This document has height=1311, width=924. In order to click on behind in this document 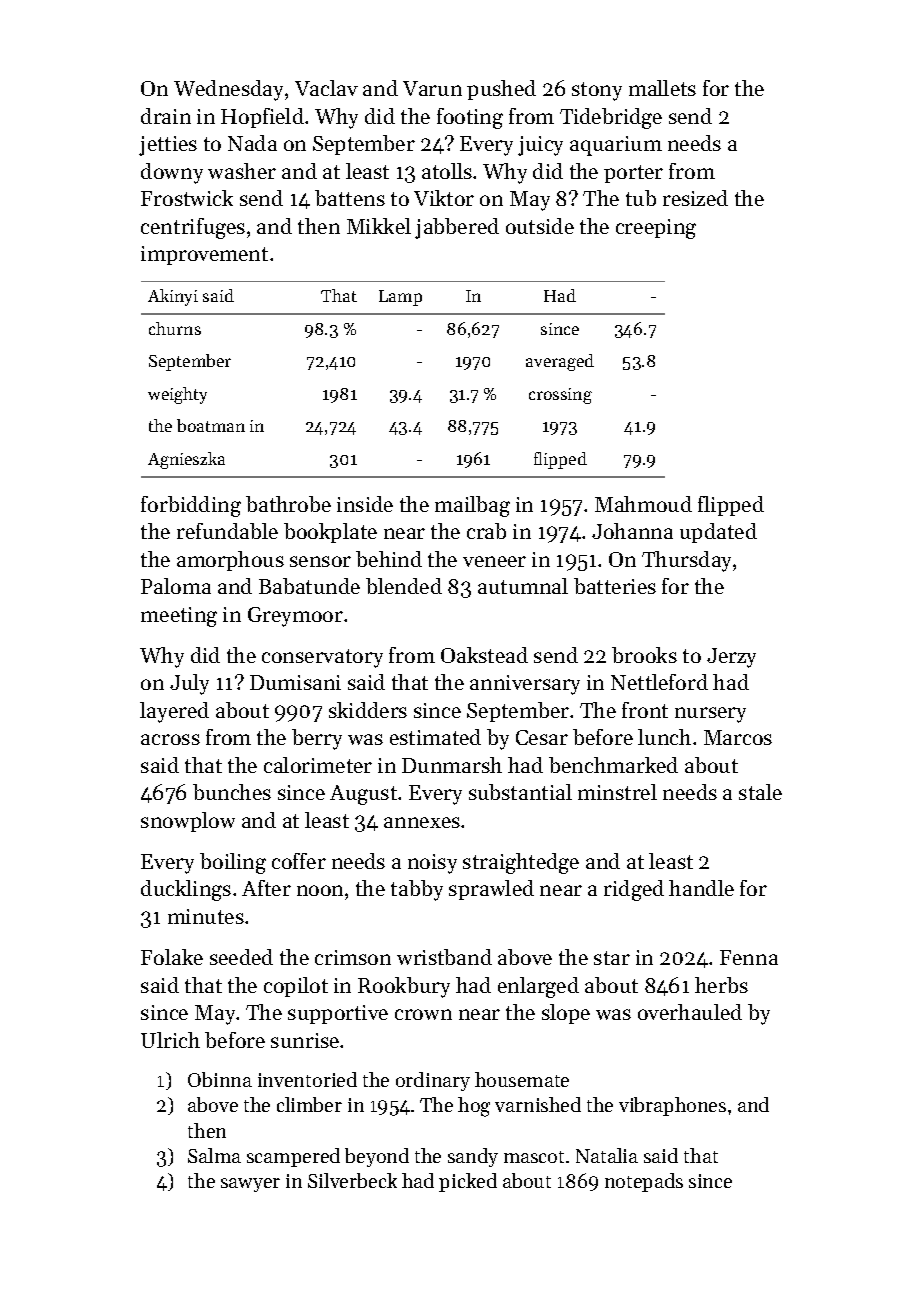, I will do `click(389, 559)`.
